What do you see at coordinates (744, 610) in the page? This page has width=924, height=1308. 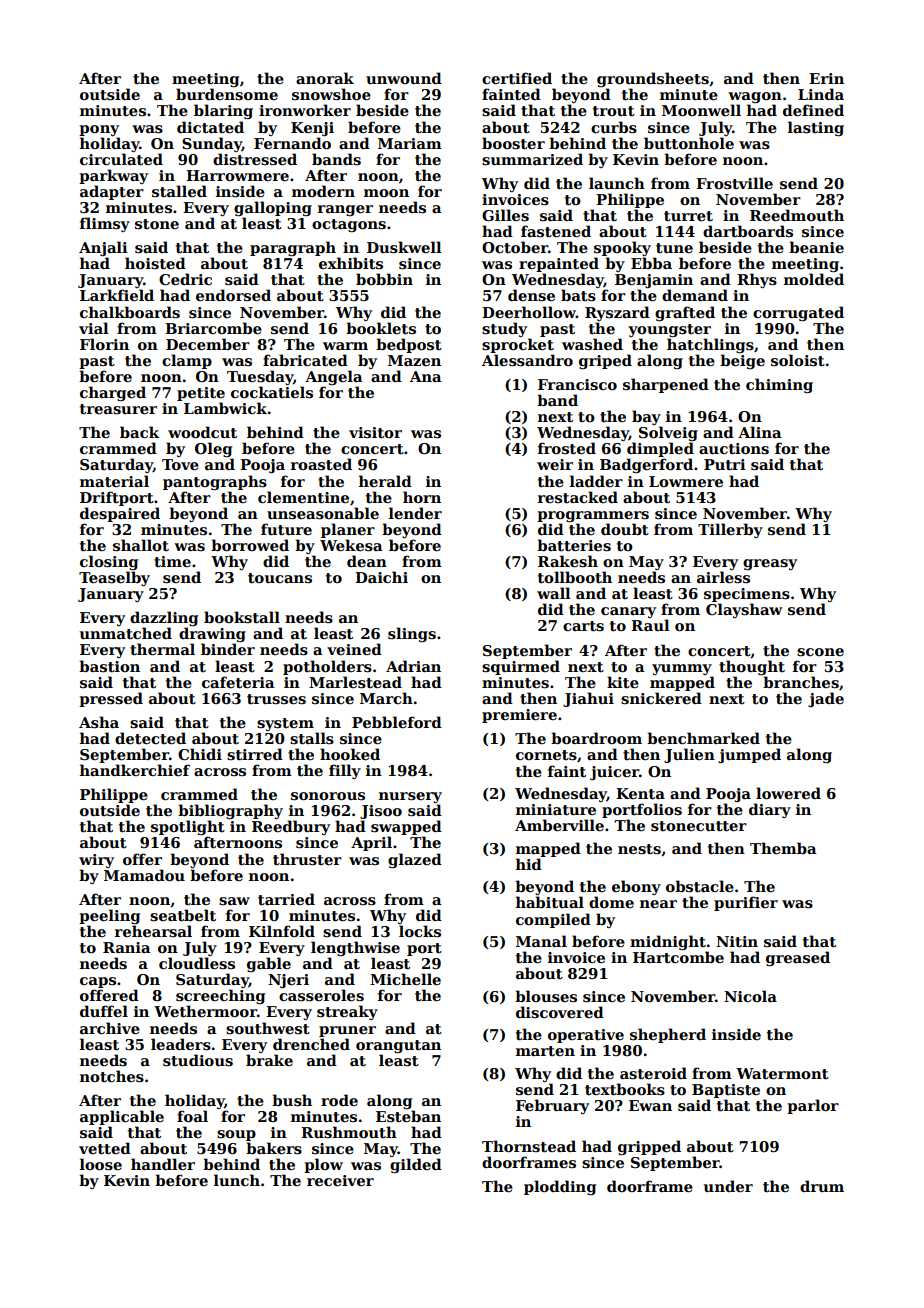 I see `Clayshaw` at bounding box center [744, 610].
